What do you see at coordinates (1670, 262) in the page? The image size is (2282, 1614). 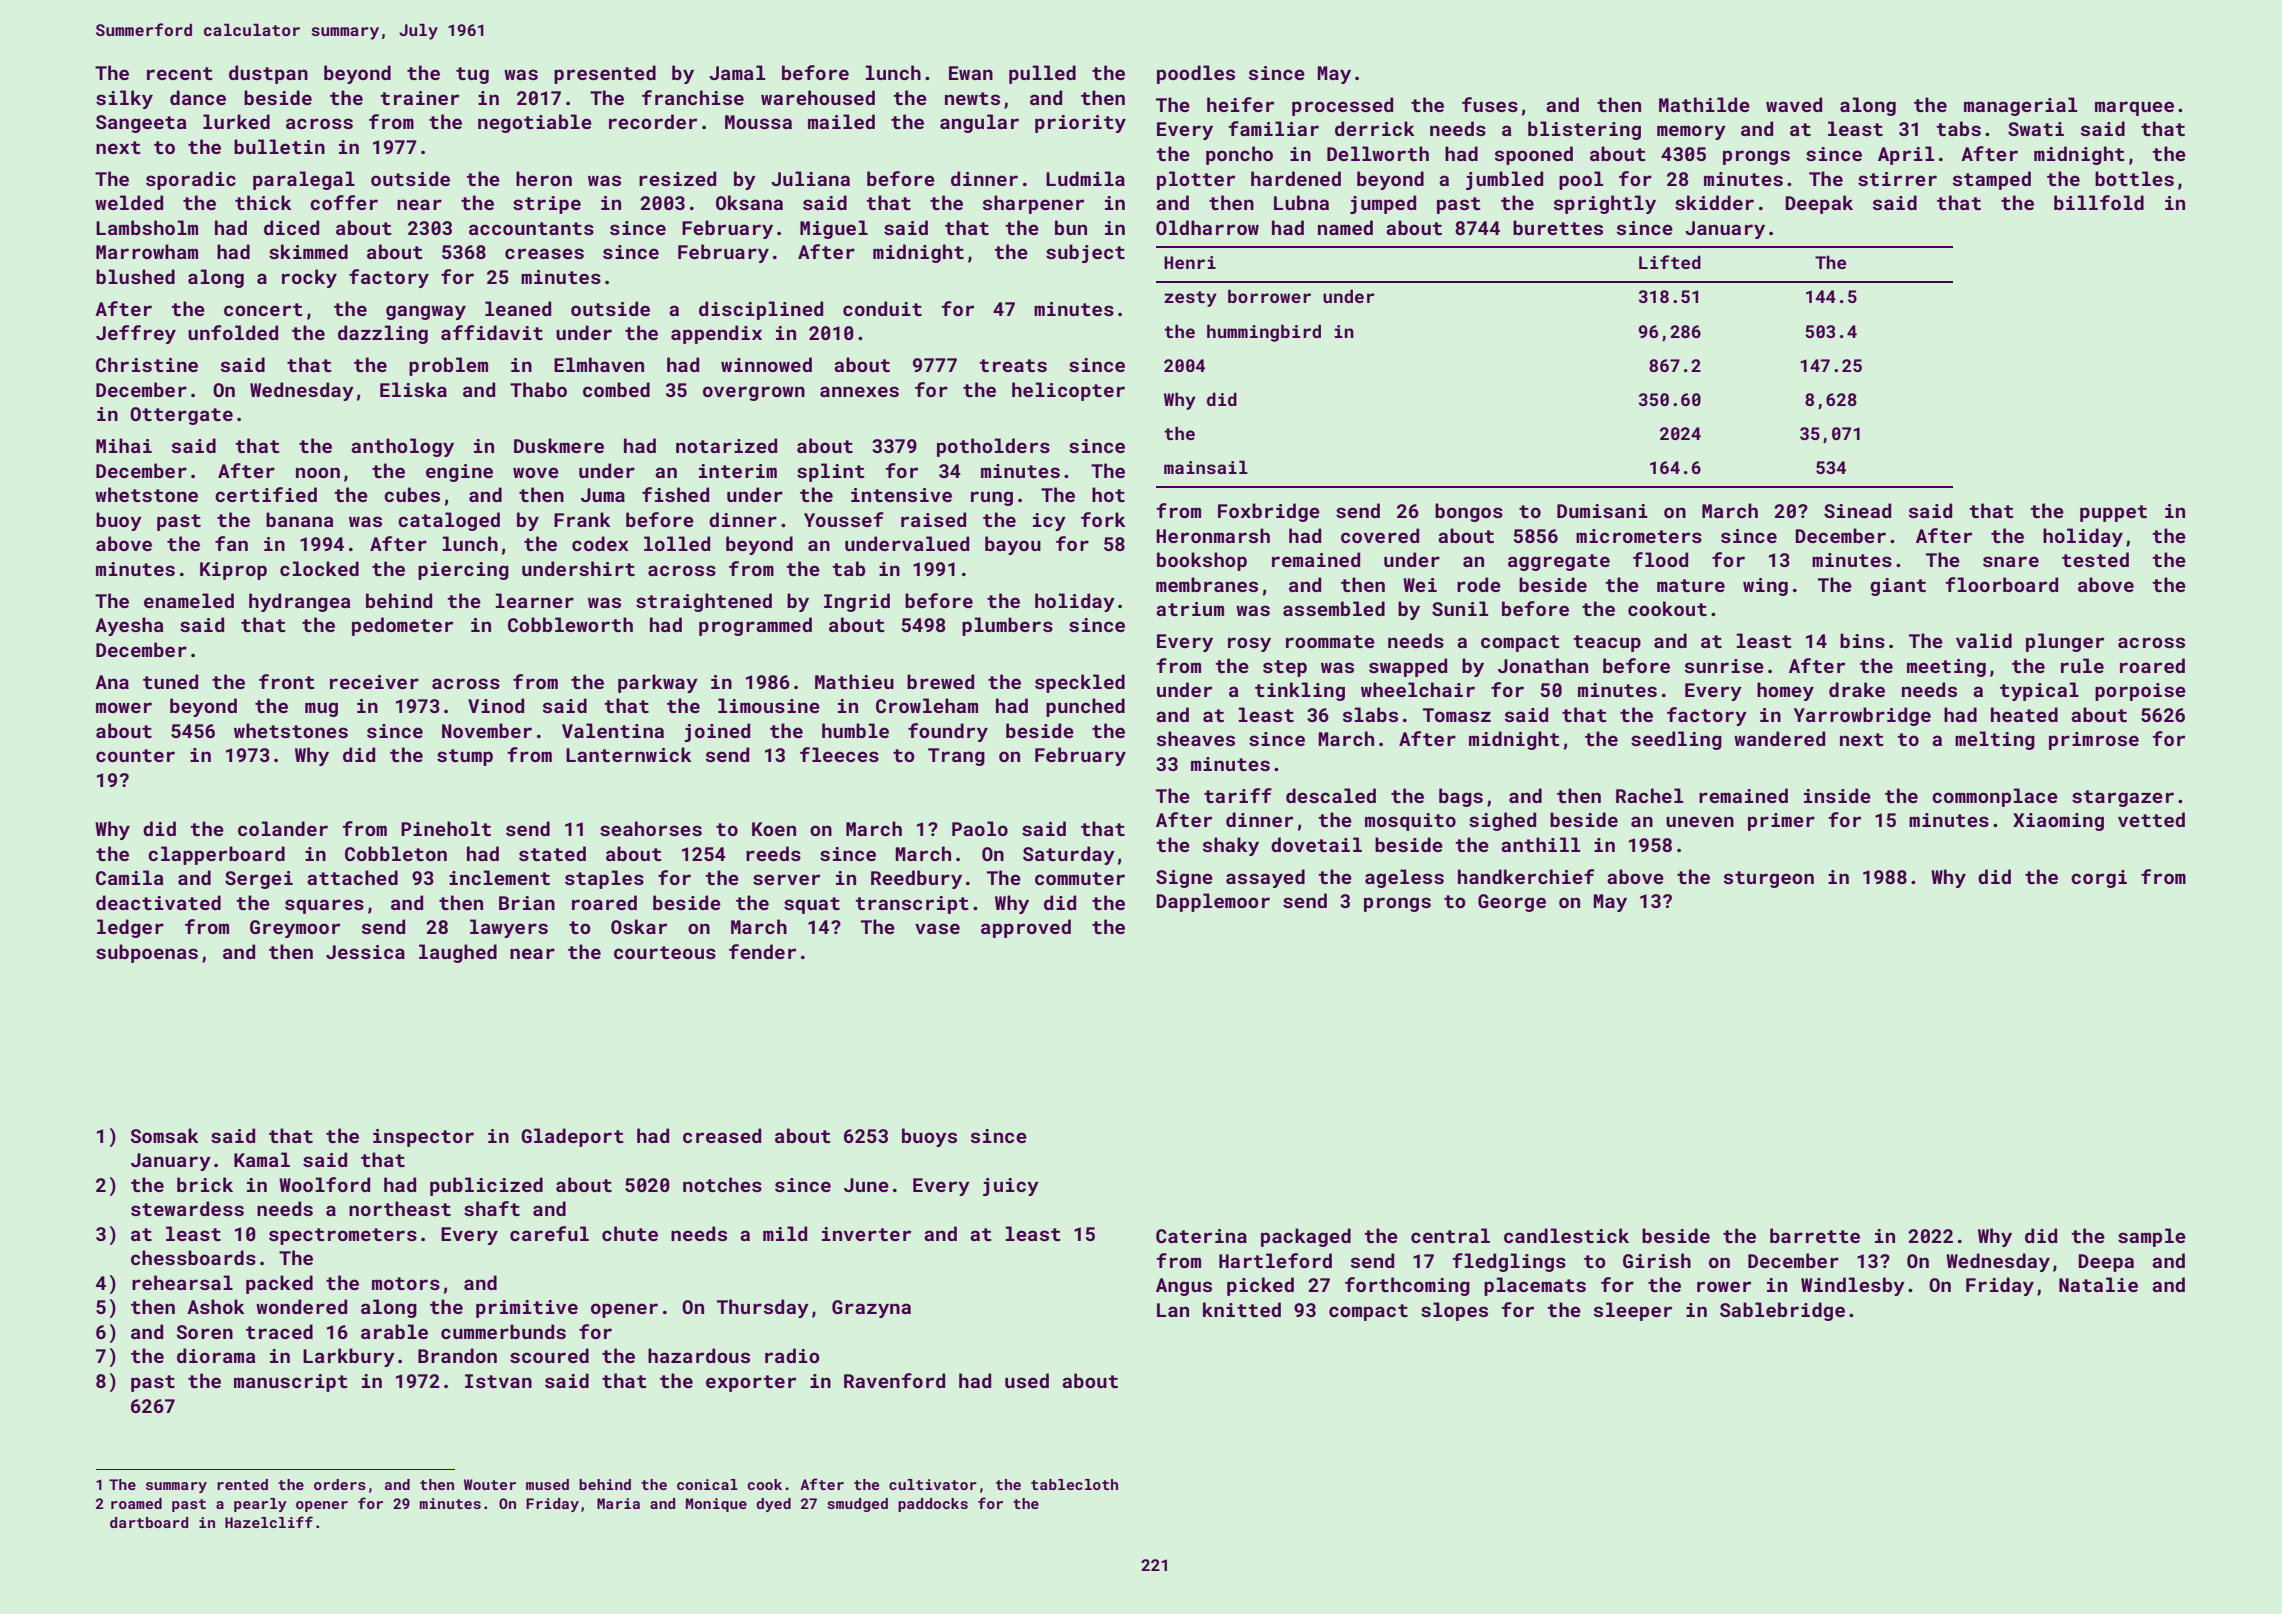 I see `Lifted` at bounding box center [1670, 262].
